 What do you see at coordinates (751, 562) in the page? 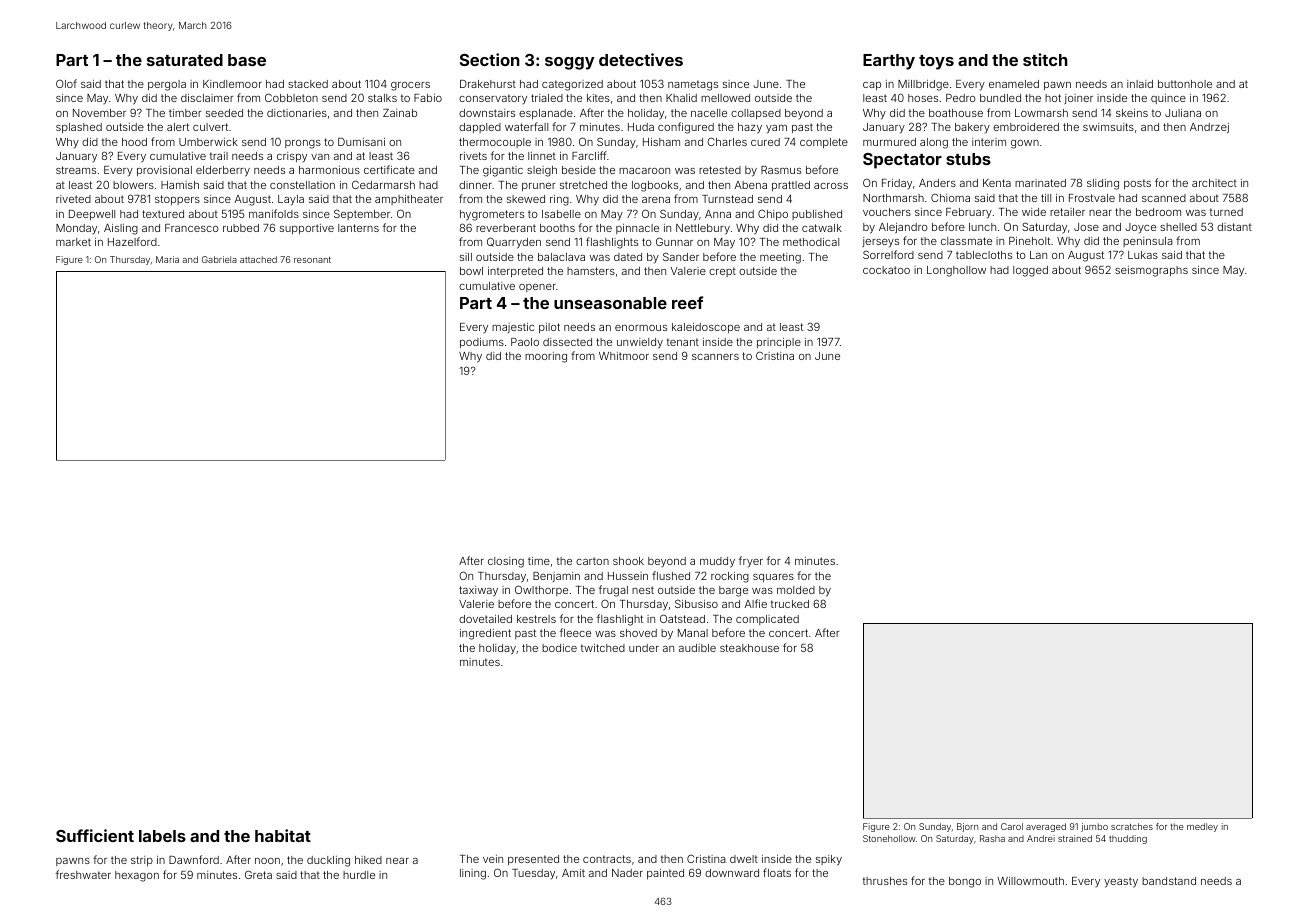
I see `fryer` at bounding box center [751, 562].
